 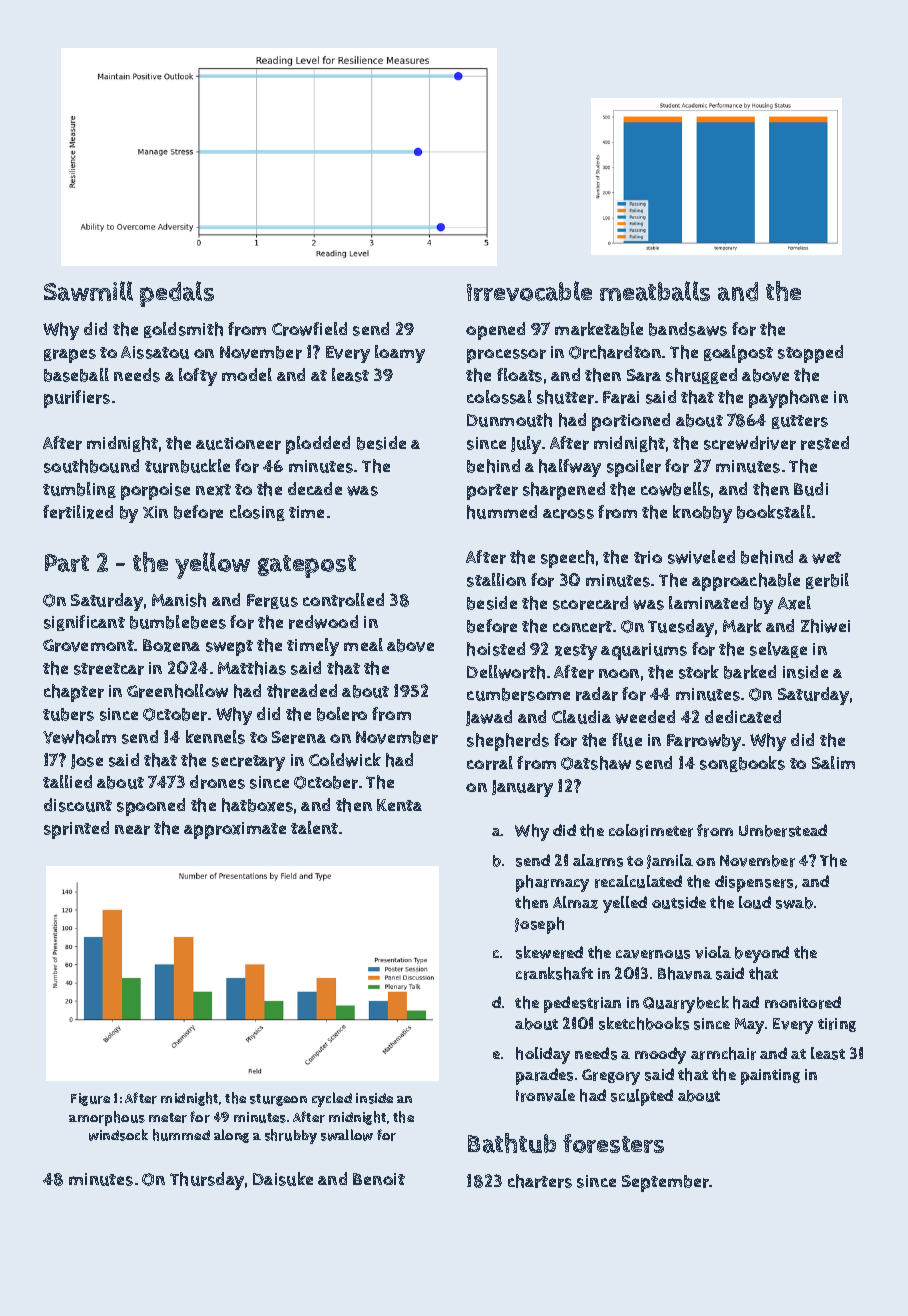 I want to click on sturgeon, so click(x=278, y=1100).
